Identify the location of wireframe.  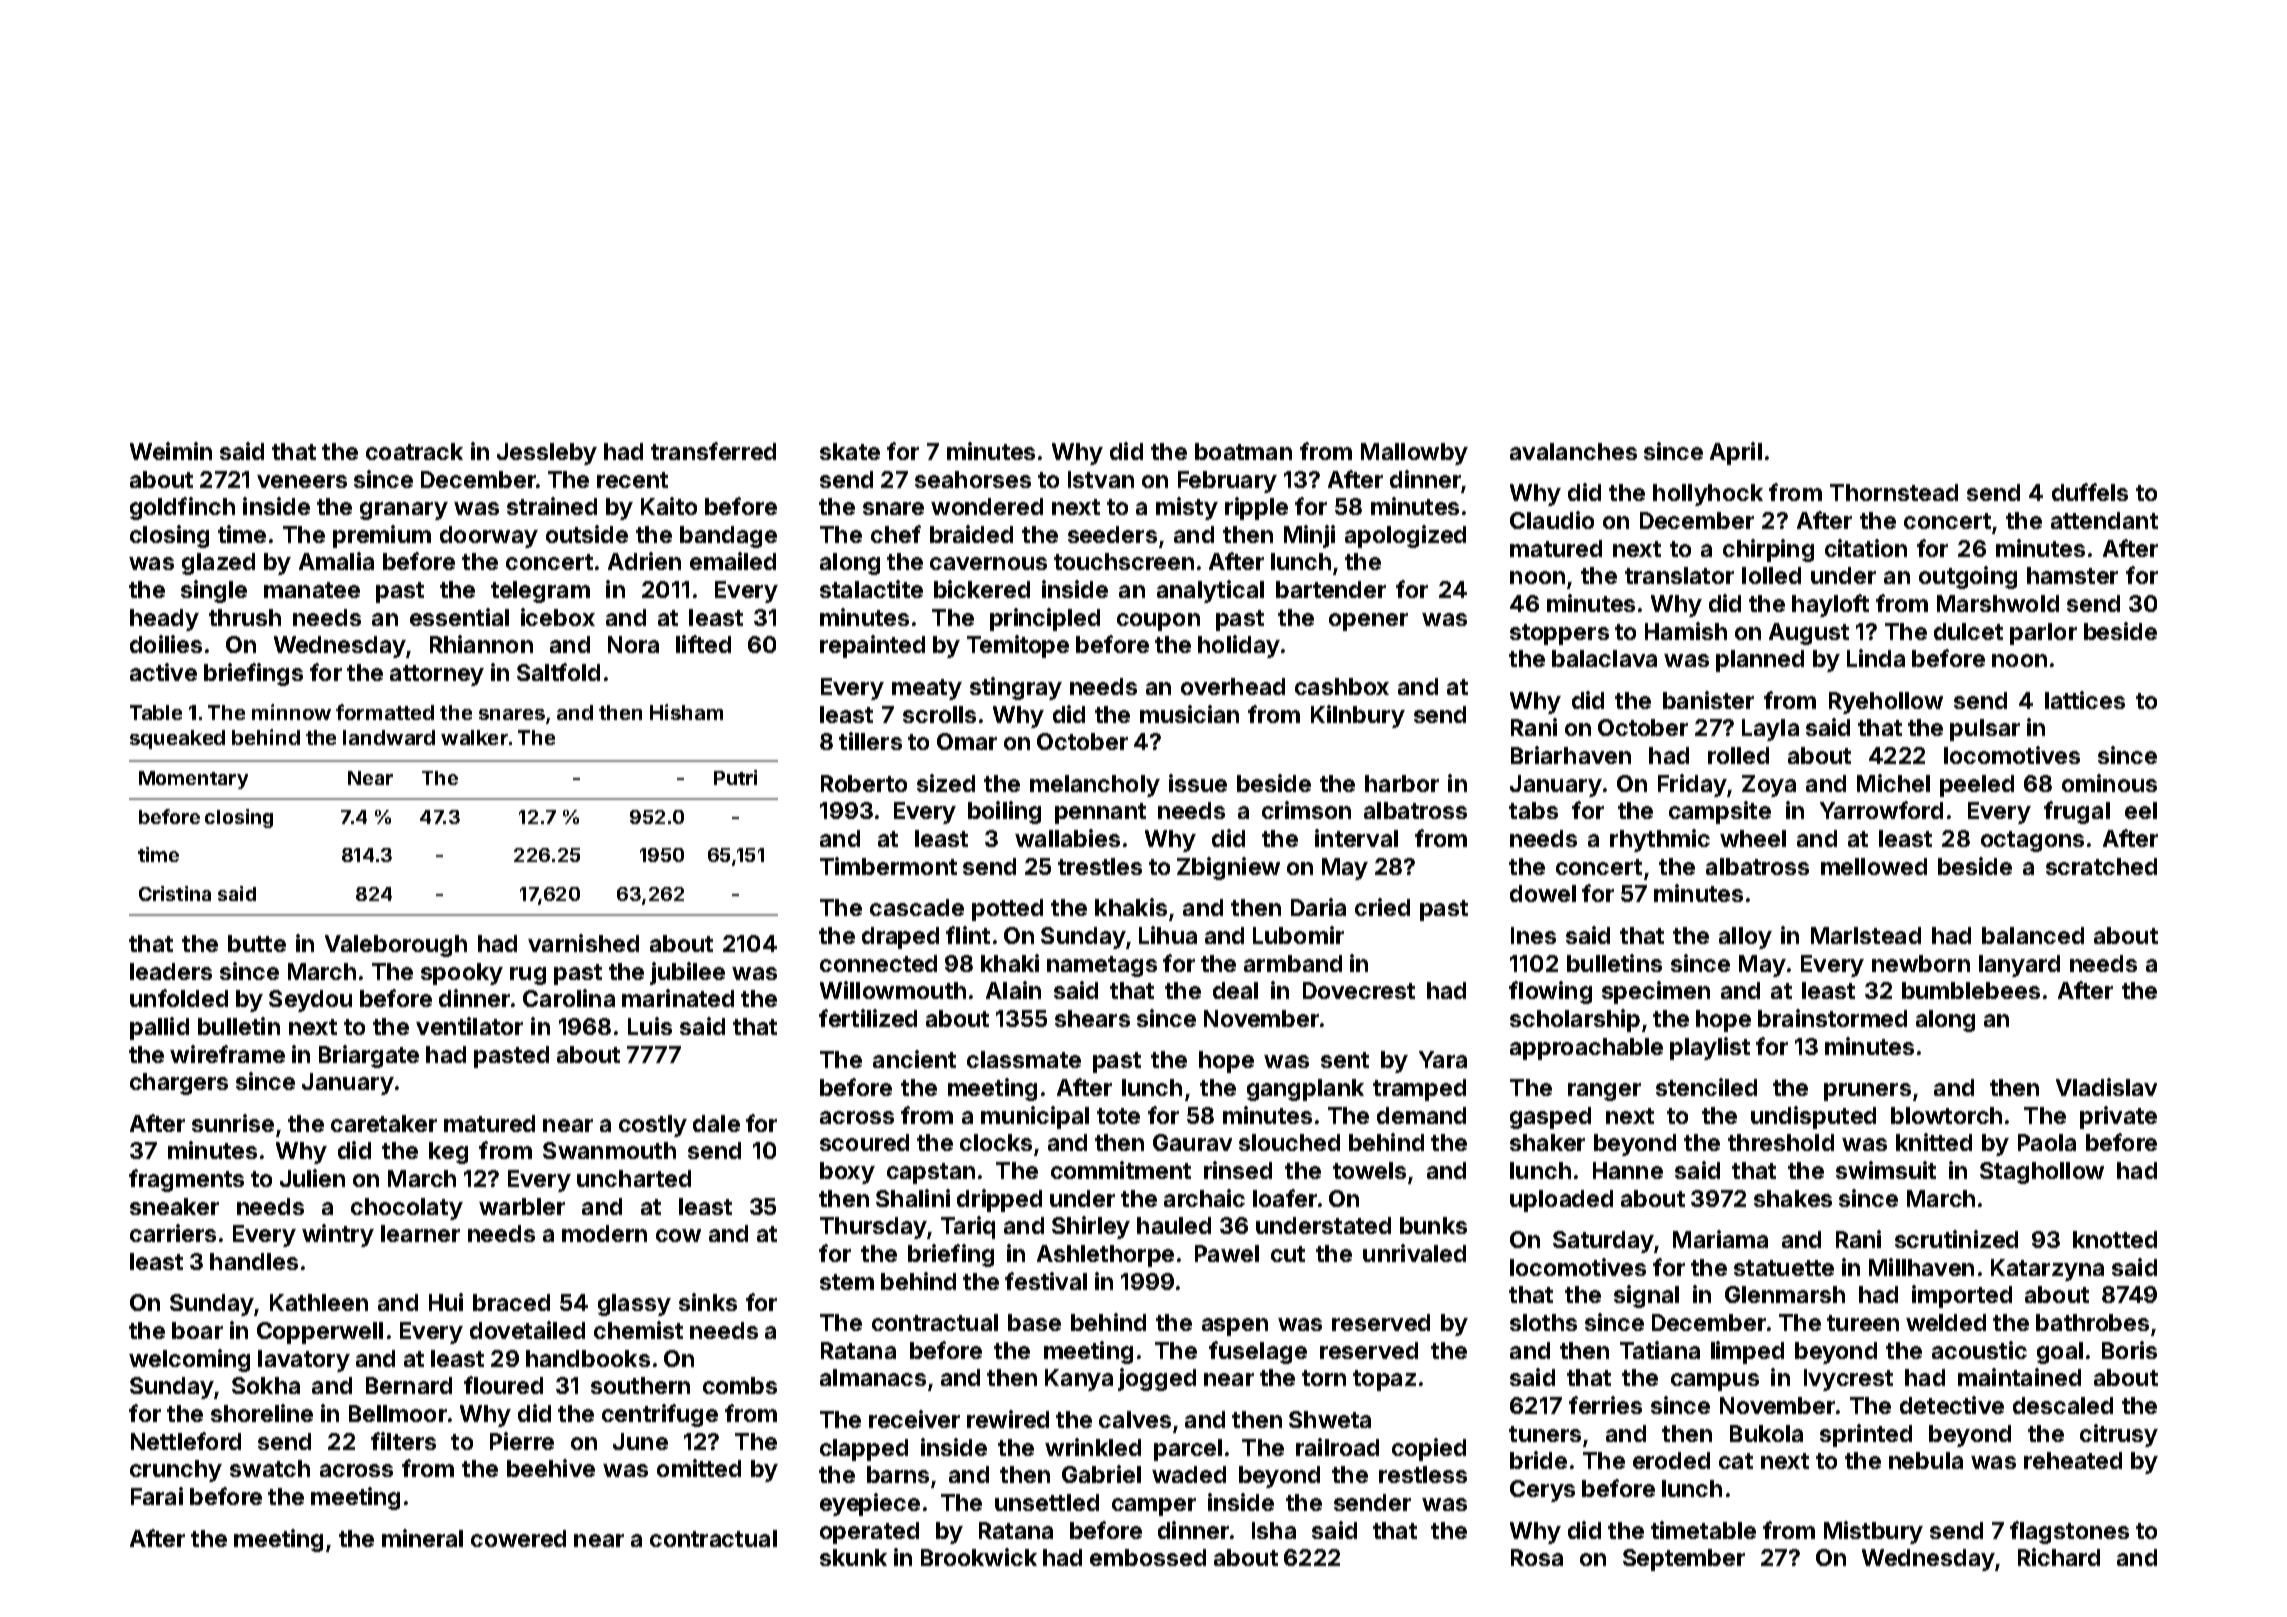
(227, 1054).
